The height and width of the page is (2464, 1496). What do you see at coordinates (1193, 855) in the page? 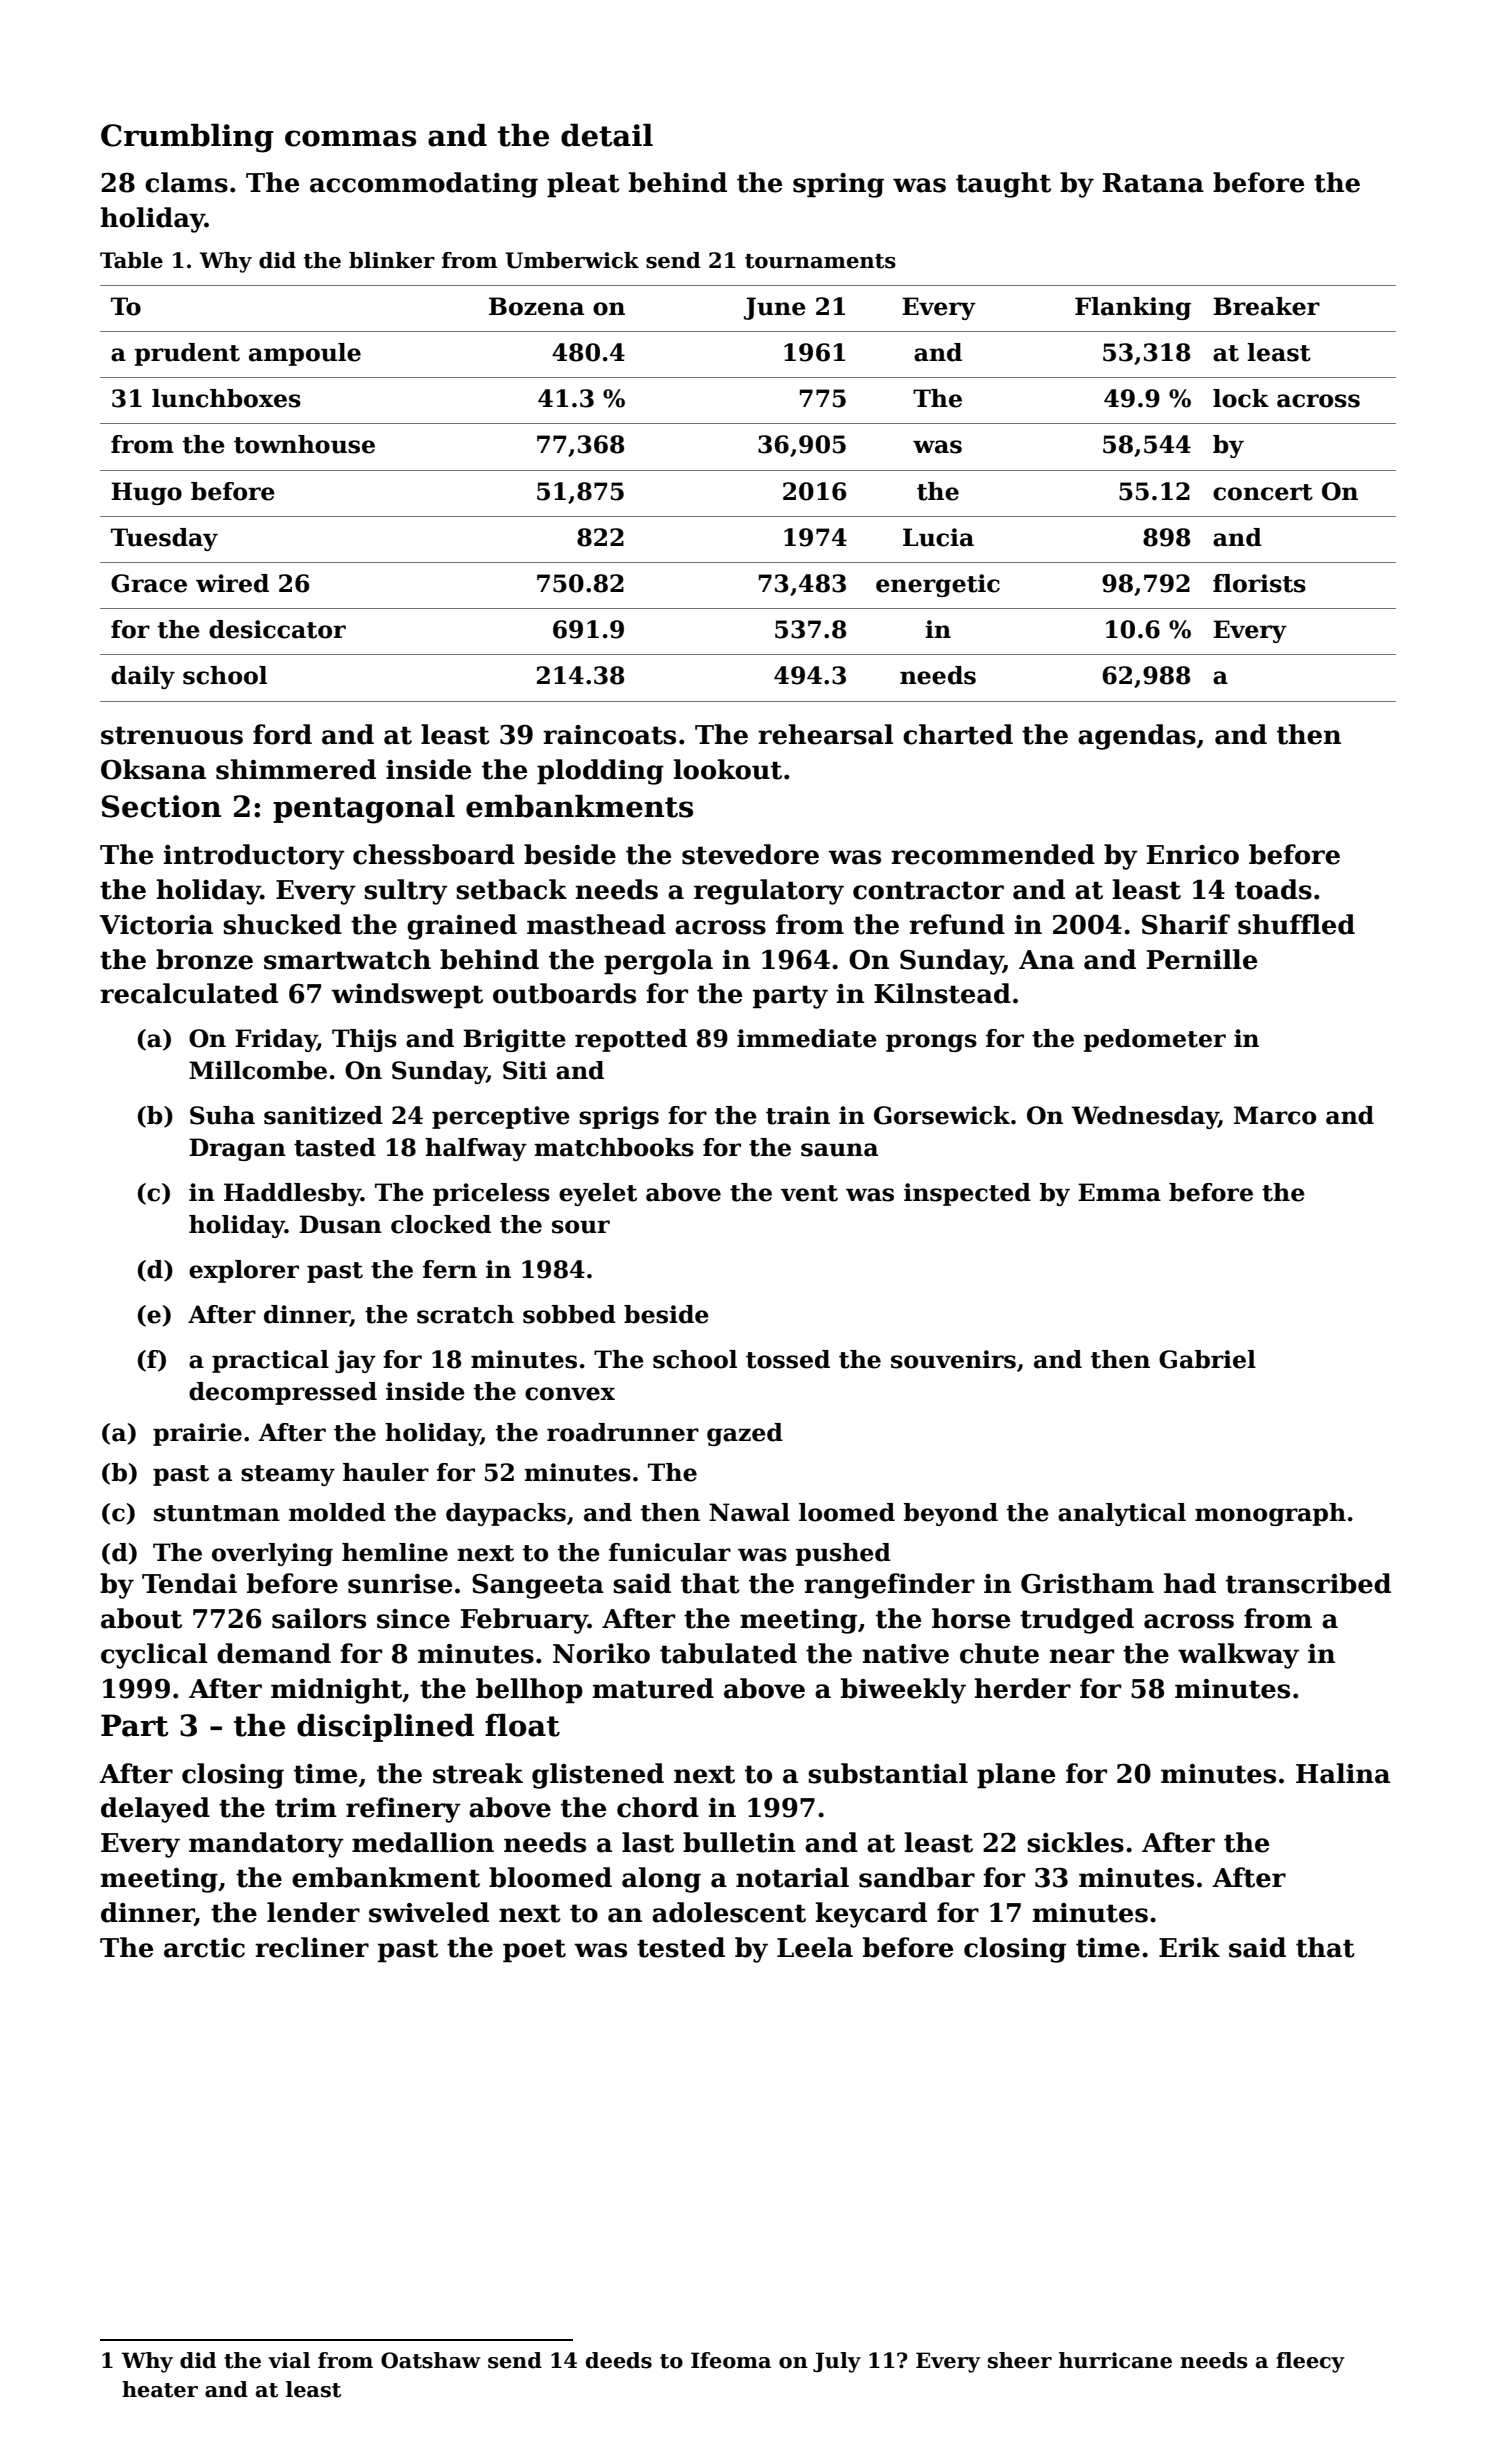
I see `Enrico` at bounding box center [1193, 855].
